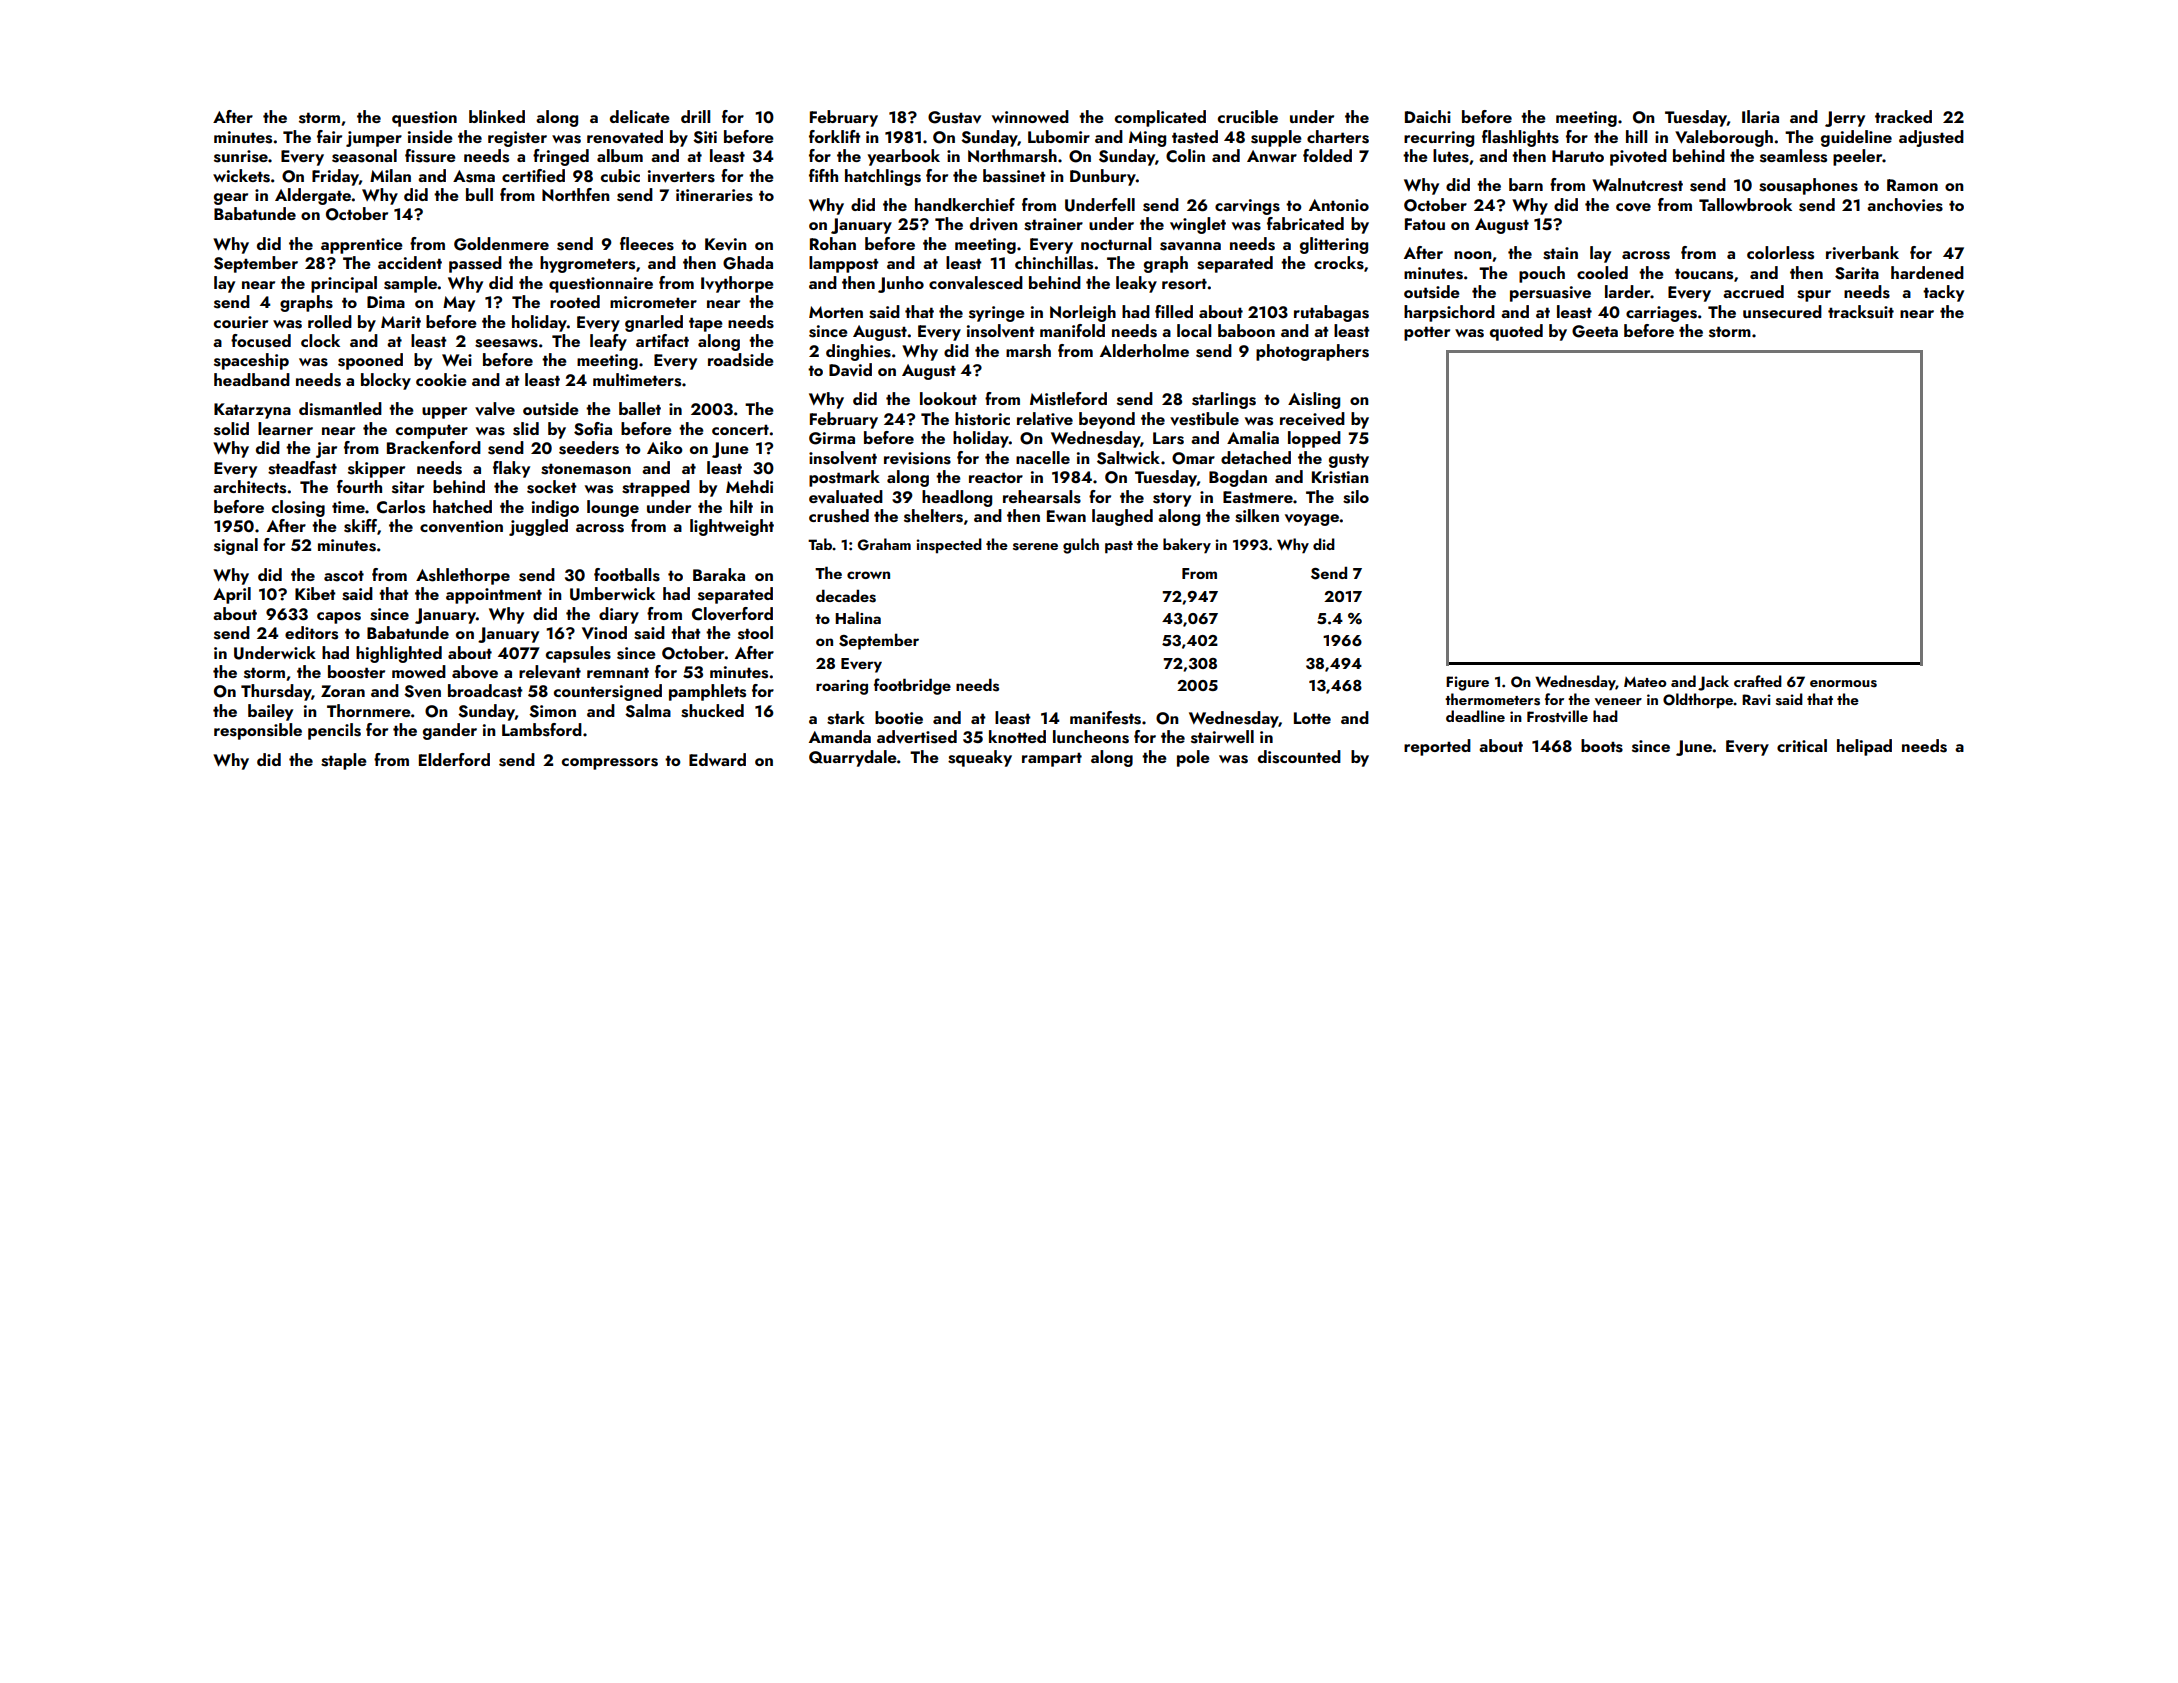 The image size is (2178, 1683). I want to click on gusty, so click(1349, 460).
